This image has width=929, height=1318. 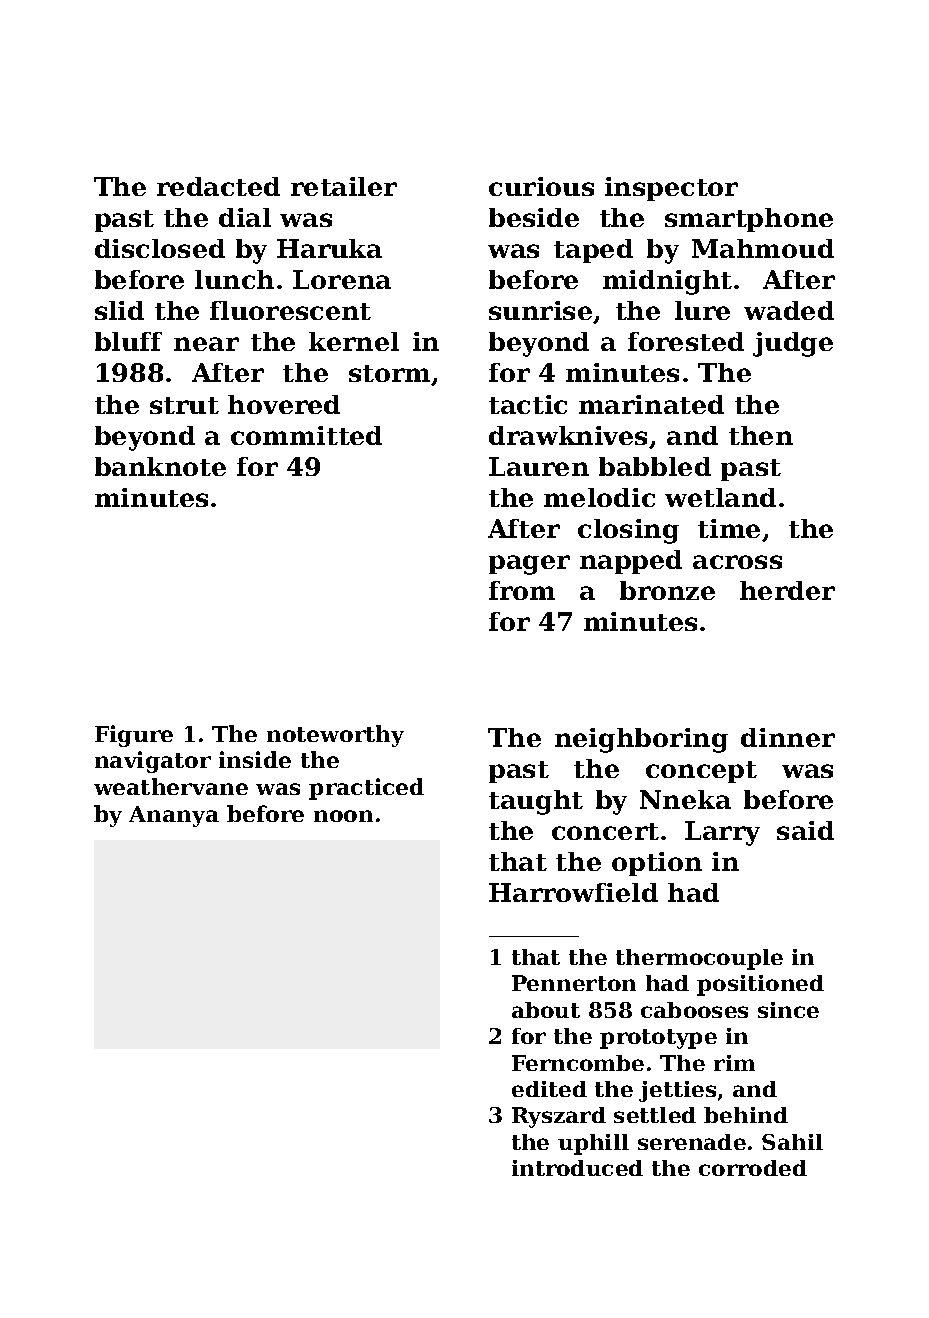 I want to click on introduced, so click(x=577, y=1168).
